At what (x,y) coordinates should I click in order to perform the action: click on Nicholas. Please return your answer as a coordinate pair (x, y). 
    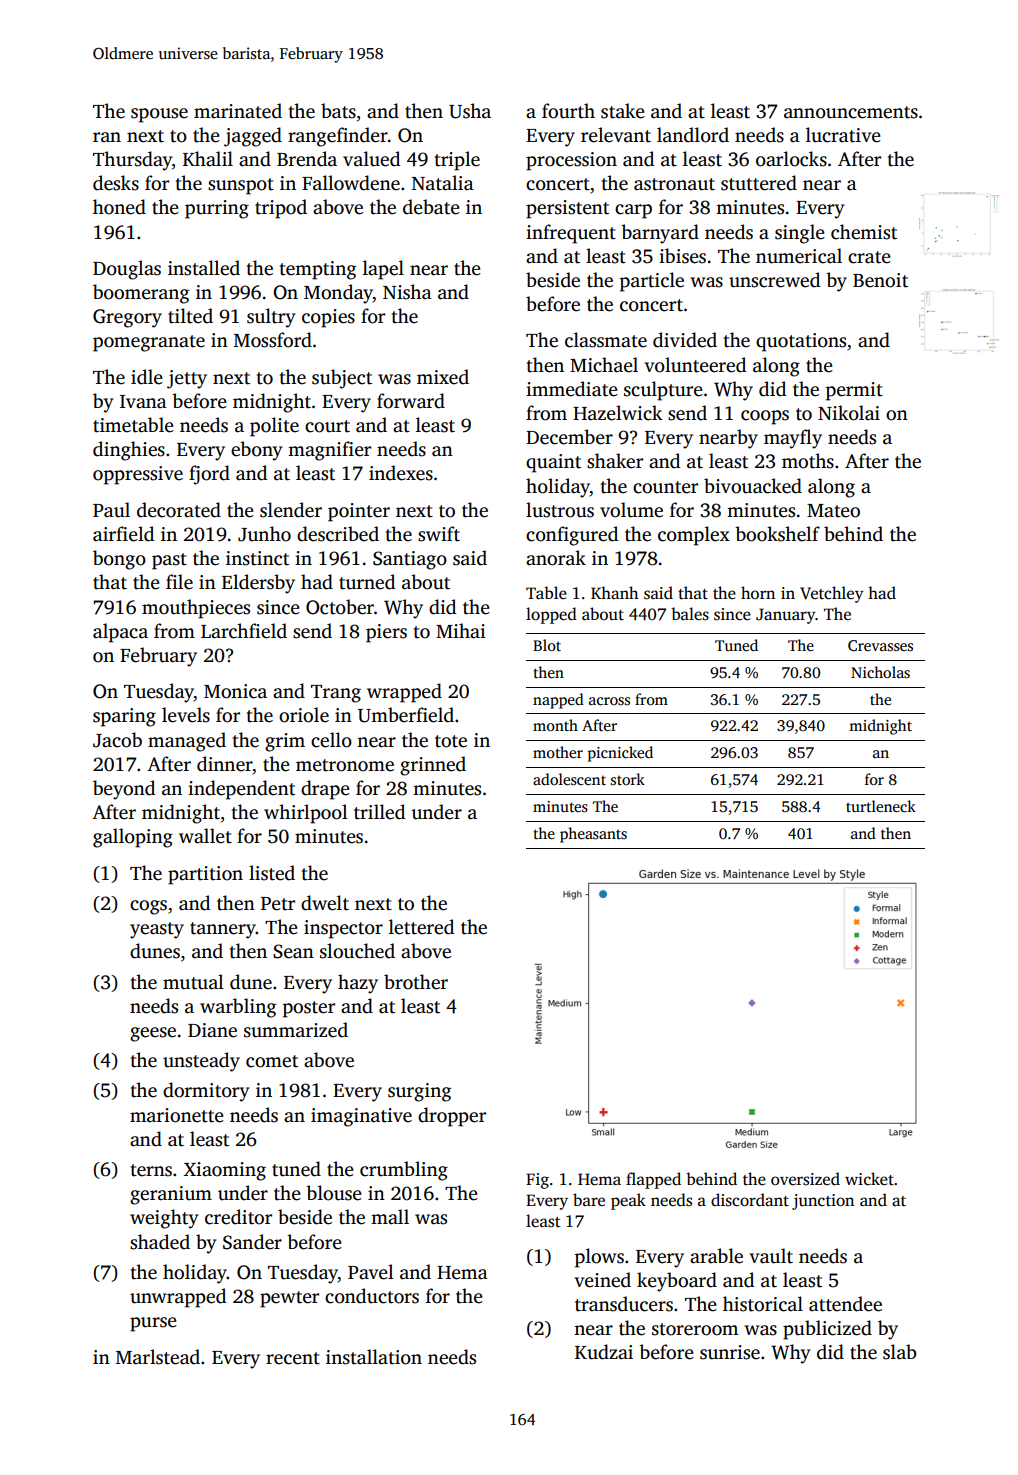
    Looking at the image, I should click on (880, 672).
